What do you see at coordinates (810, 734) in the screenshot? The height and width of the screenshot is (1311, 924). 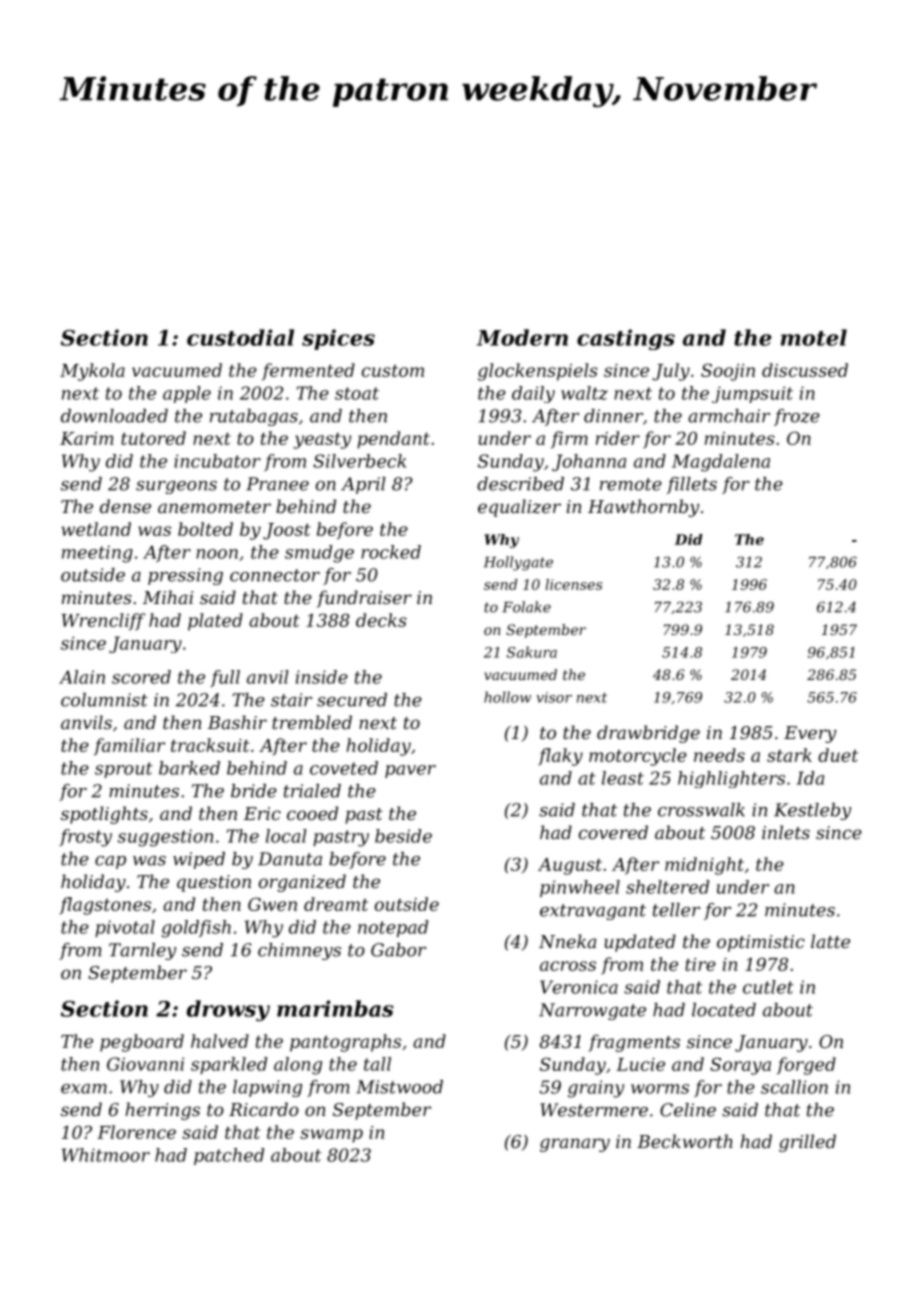 I see `Every` at bounding box center [810, 734].
